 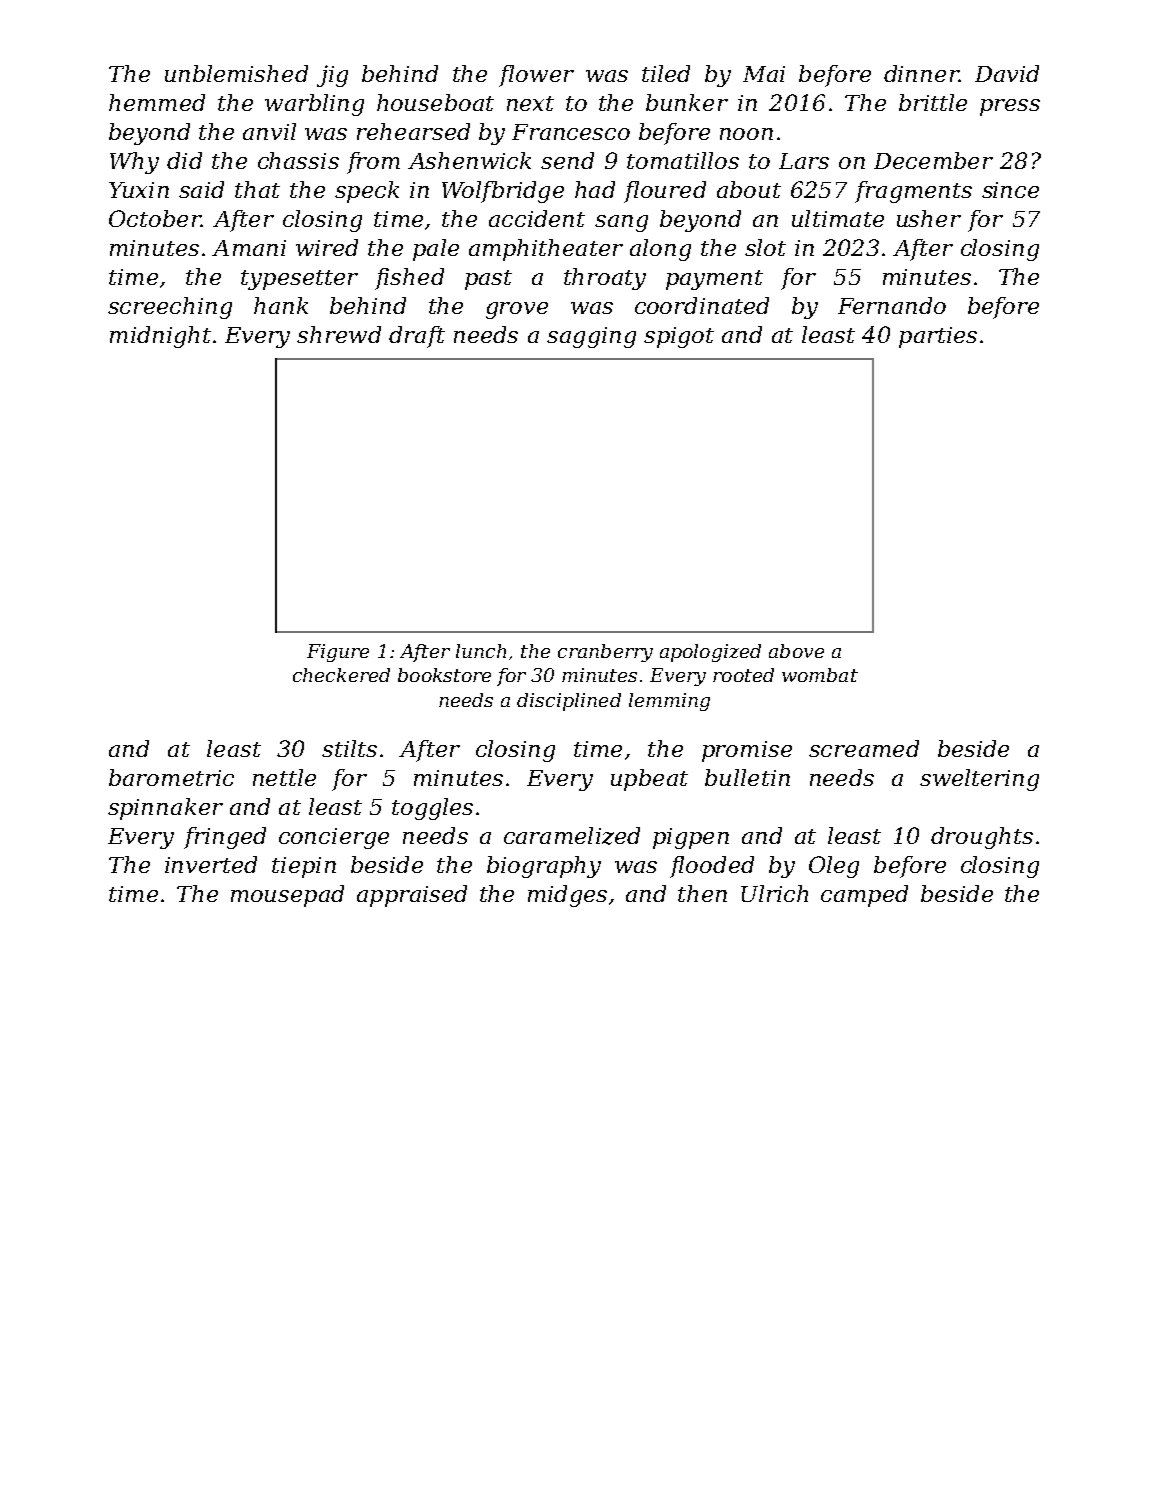 What do you see at coordinates (284, 777) in the document?
I see `nettle` at bounding box center [284, 777].
